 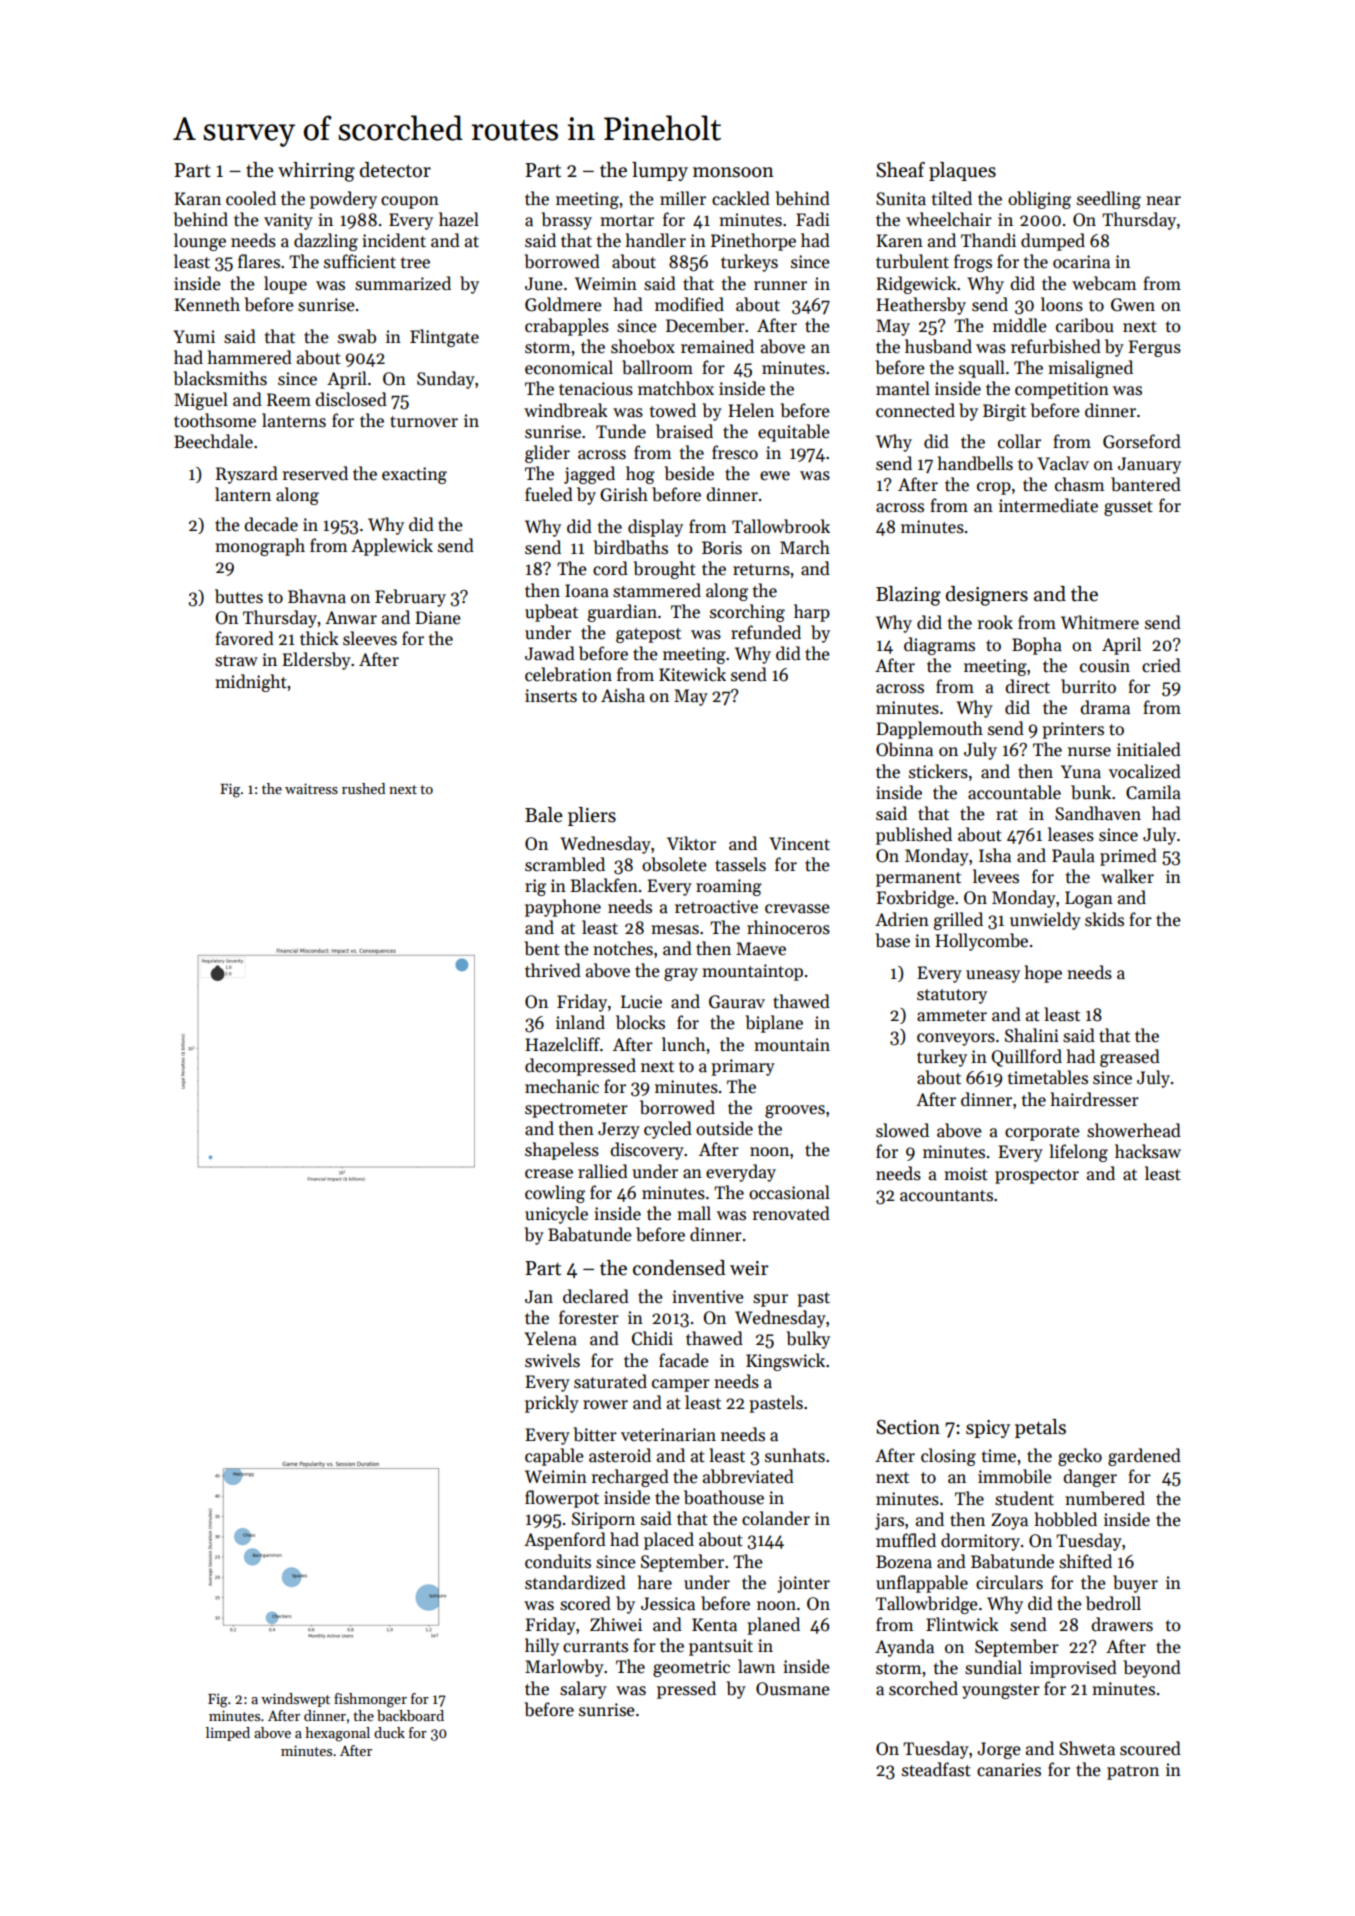 What do you see at coordinates (562, 1499) in the image?
I see `flowerpot` at bounding box center [562, 1499].
